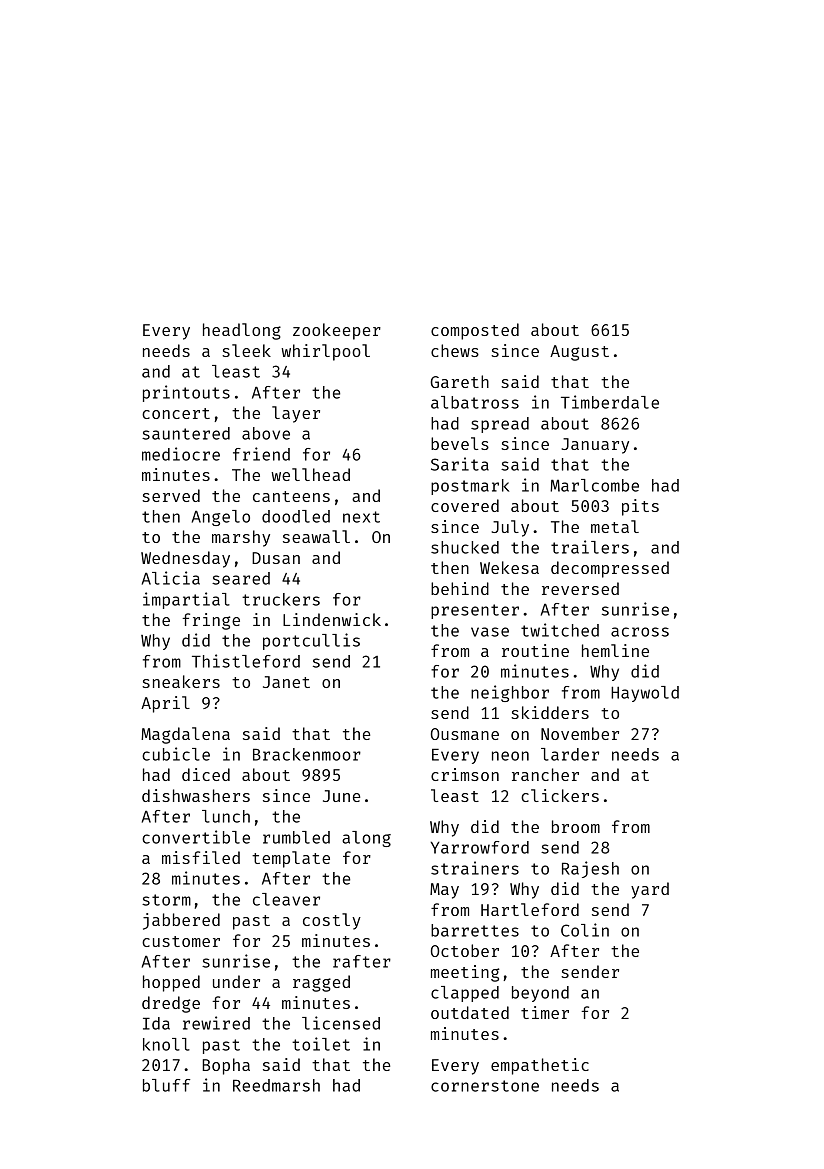 The height and width of the image is (1169, 824). What do you see at coordinates (465, 950) in the image?
I see `October` at bounding box center [465, 950].
